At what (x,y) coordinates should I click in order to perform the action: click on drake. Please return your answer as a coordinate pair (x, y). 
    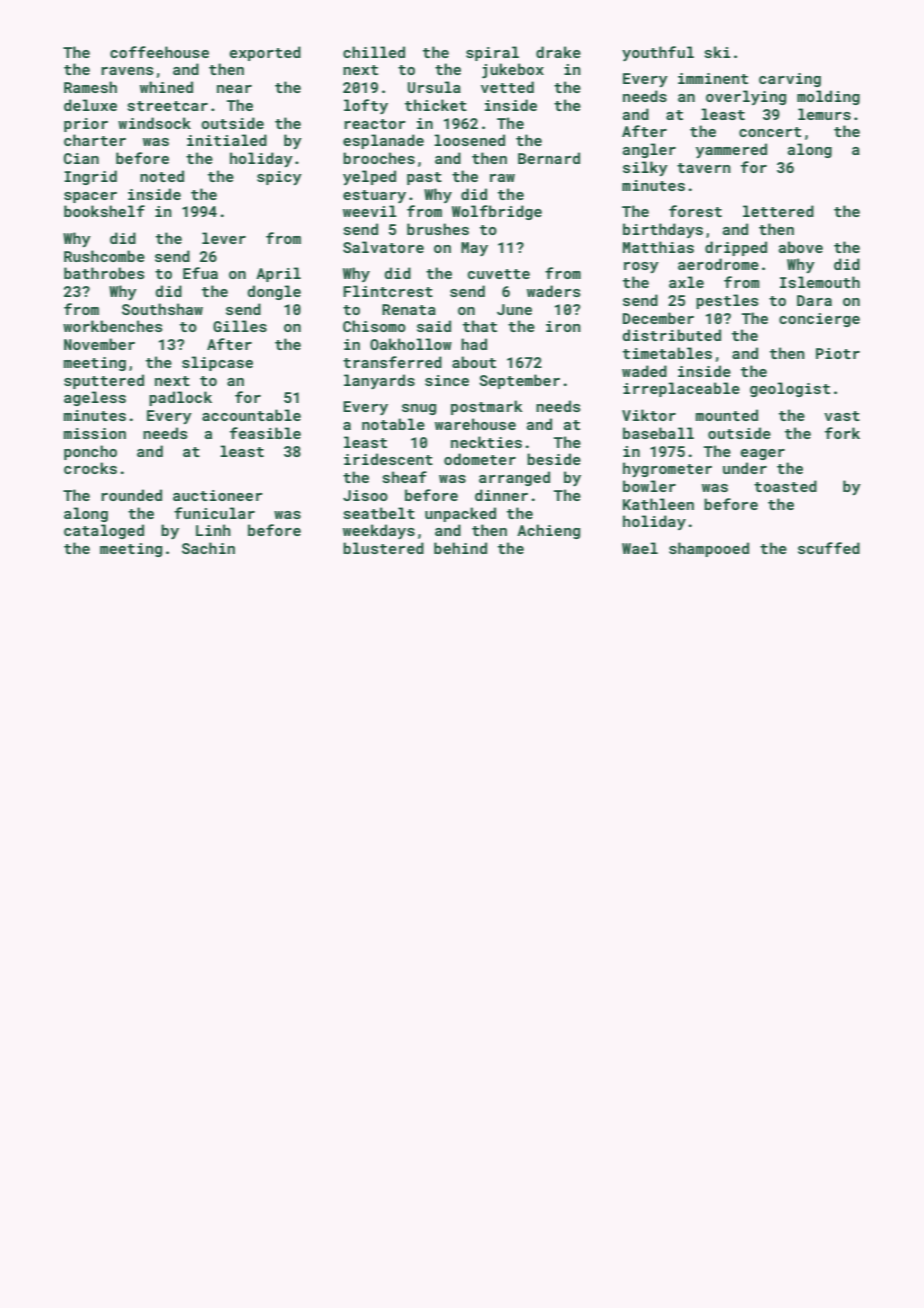
    Looking at the image, I should click on (558, 52).
